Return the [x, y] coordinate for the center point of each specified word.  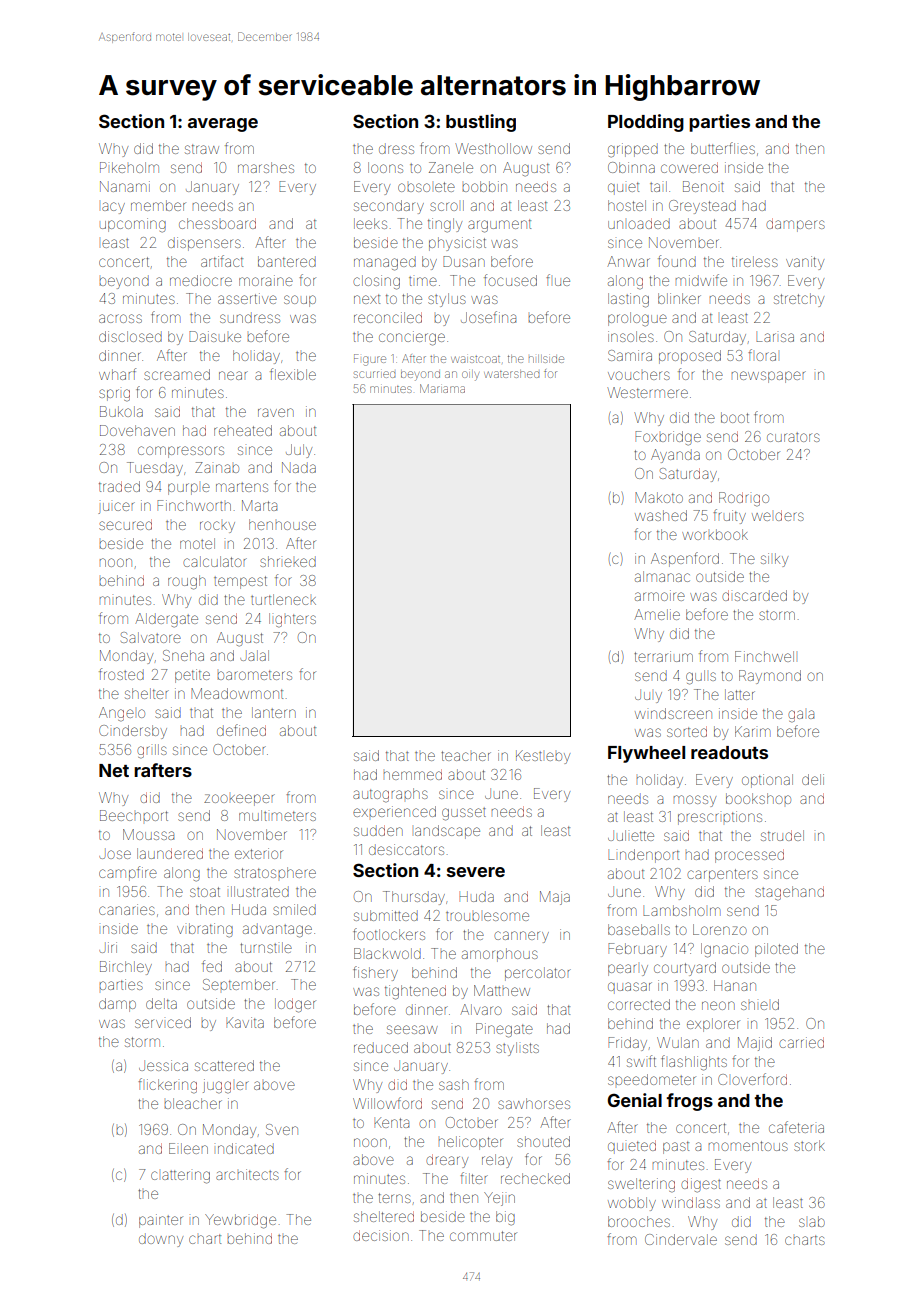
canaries [127, 909]
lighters [292, 620]
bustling [481, 123]
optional [767, 781]
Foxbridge [668, 438]
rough [187, 582]
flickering [167, 1086]
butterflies [723, 148]
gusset [464, 814]
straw [202, 149]
